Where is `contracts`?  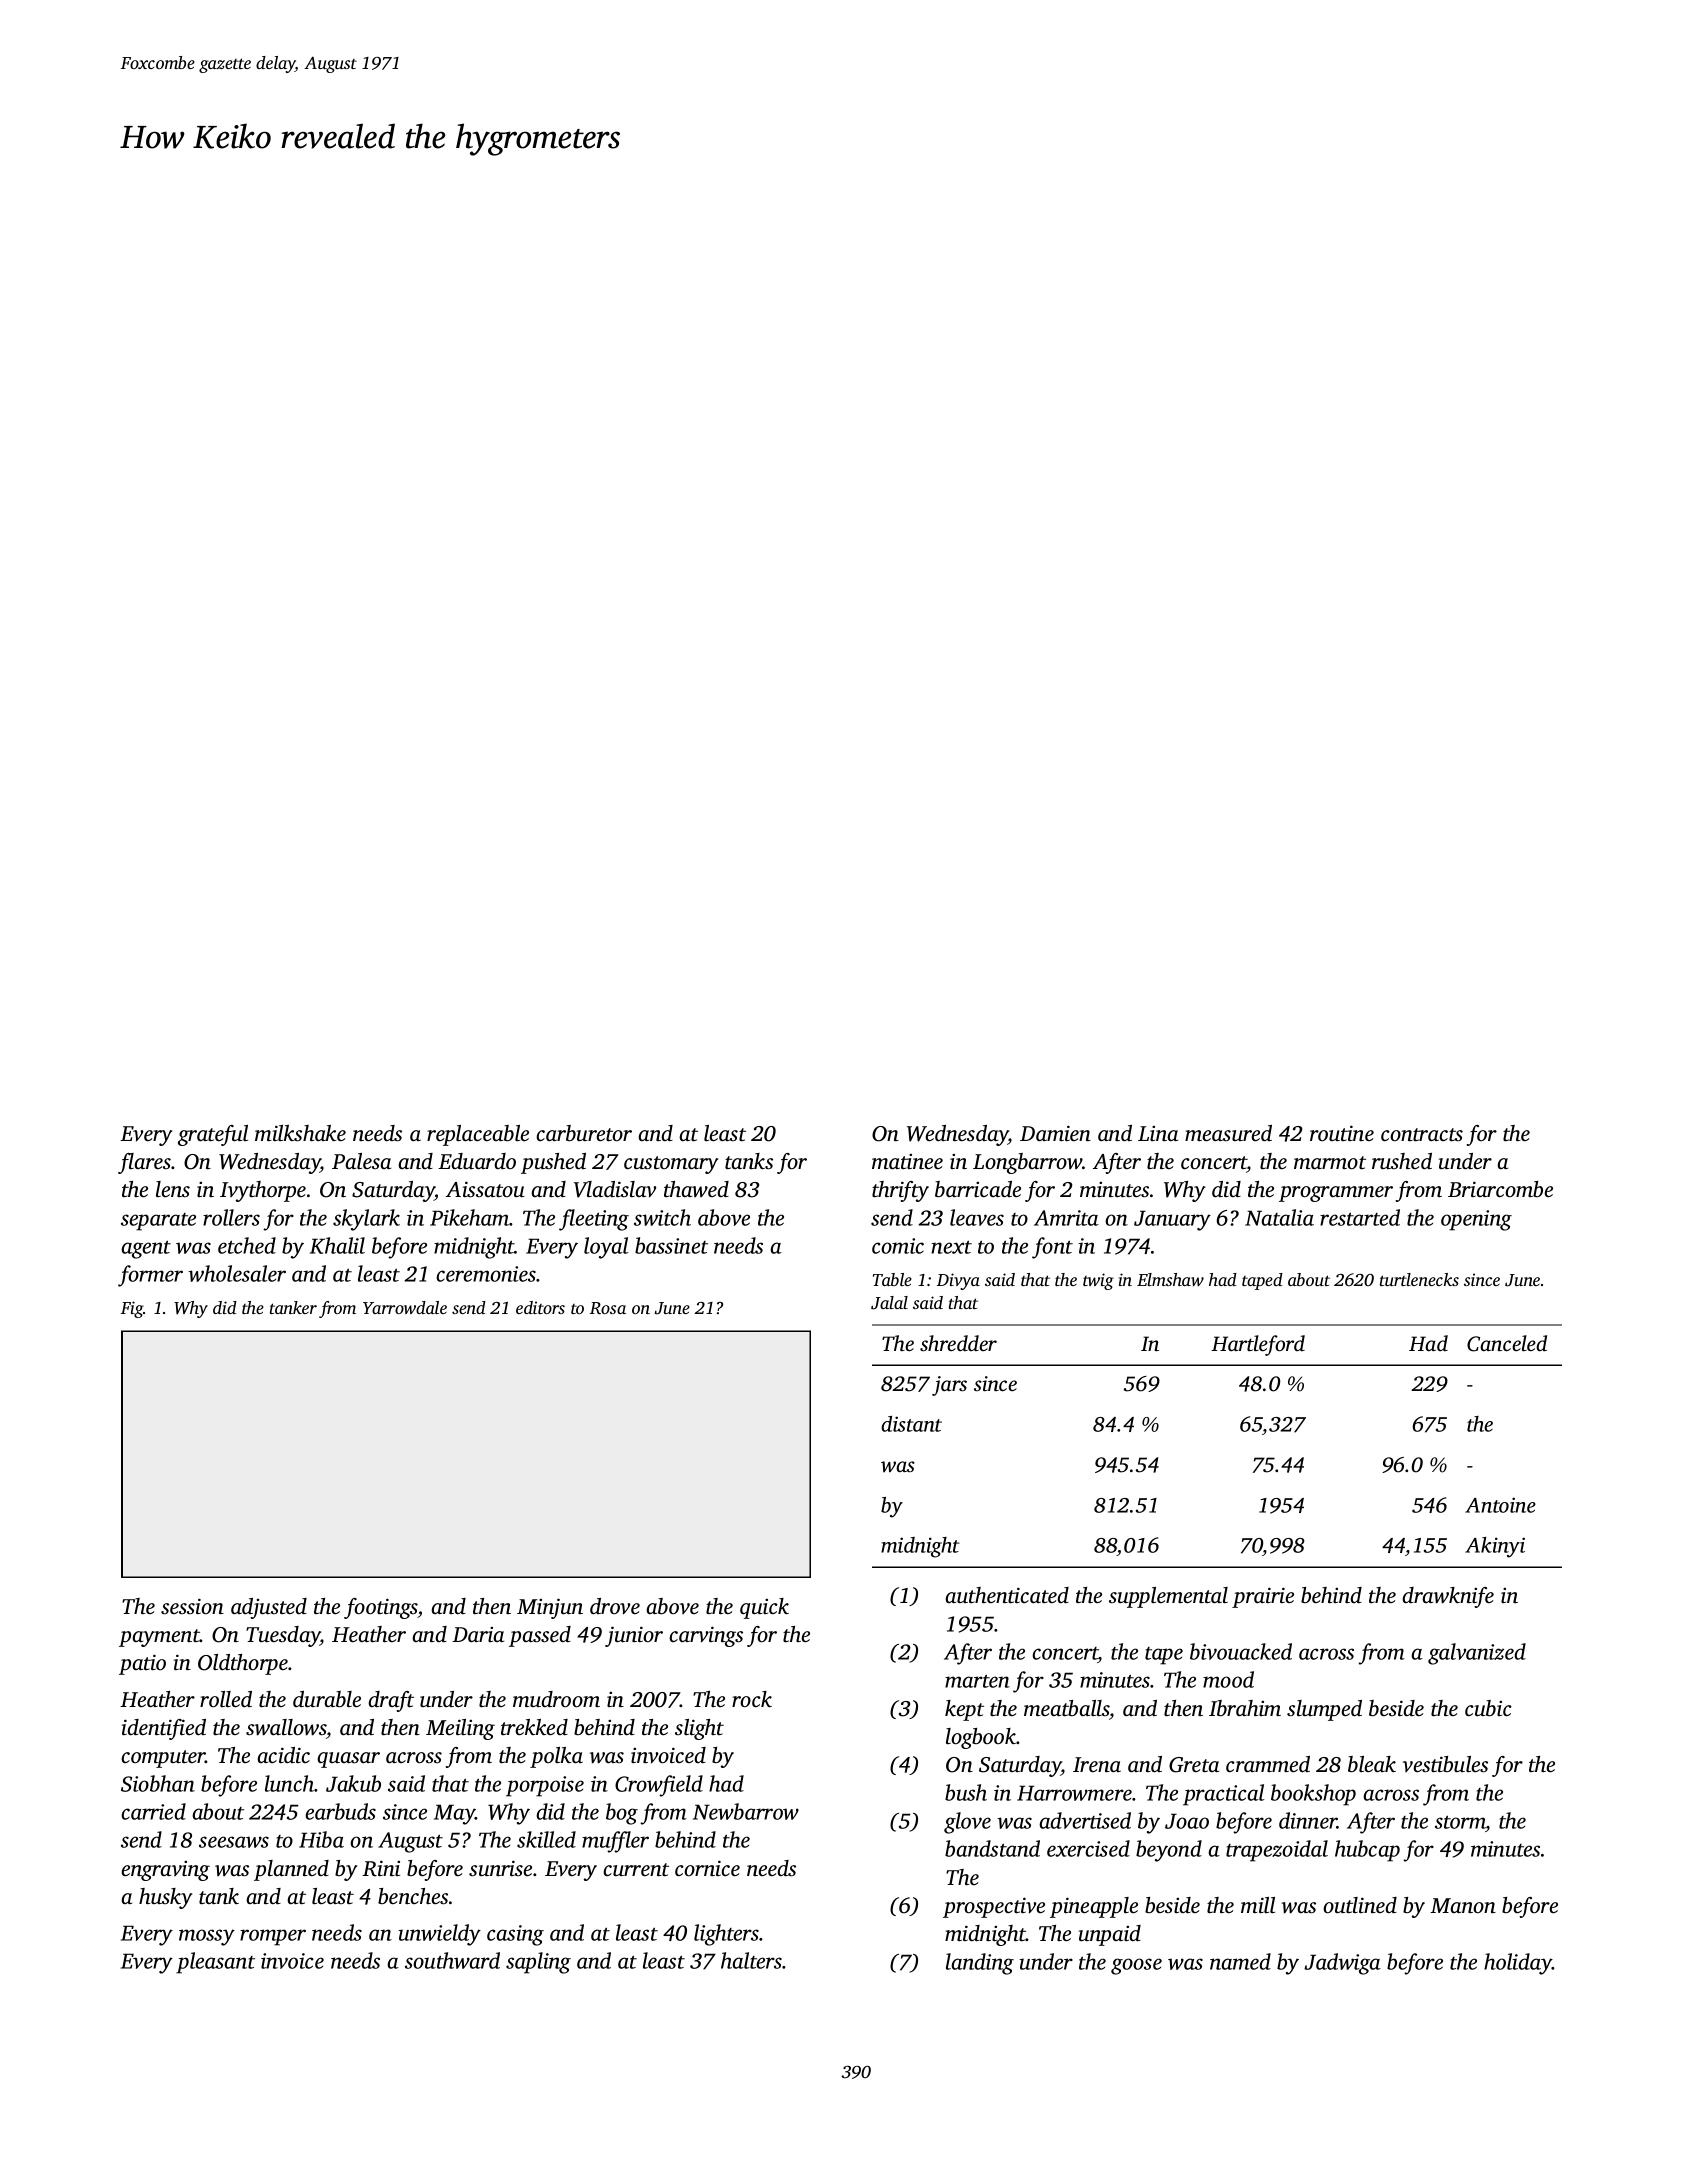
contracts is located at coordinates (1422, 1134).
